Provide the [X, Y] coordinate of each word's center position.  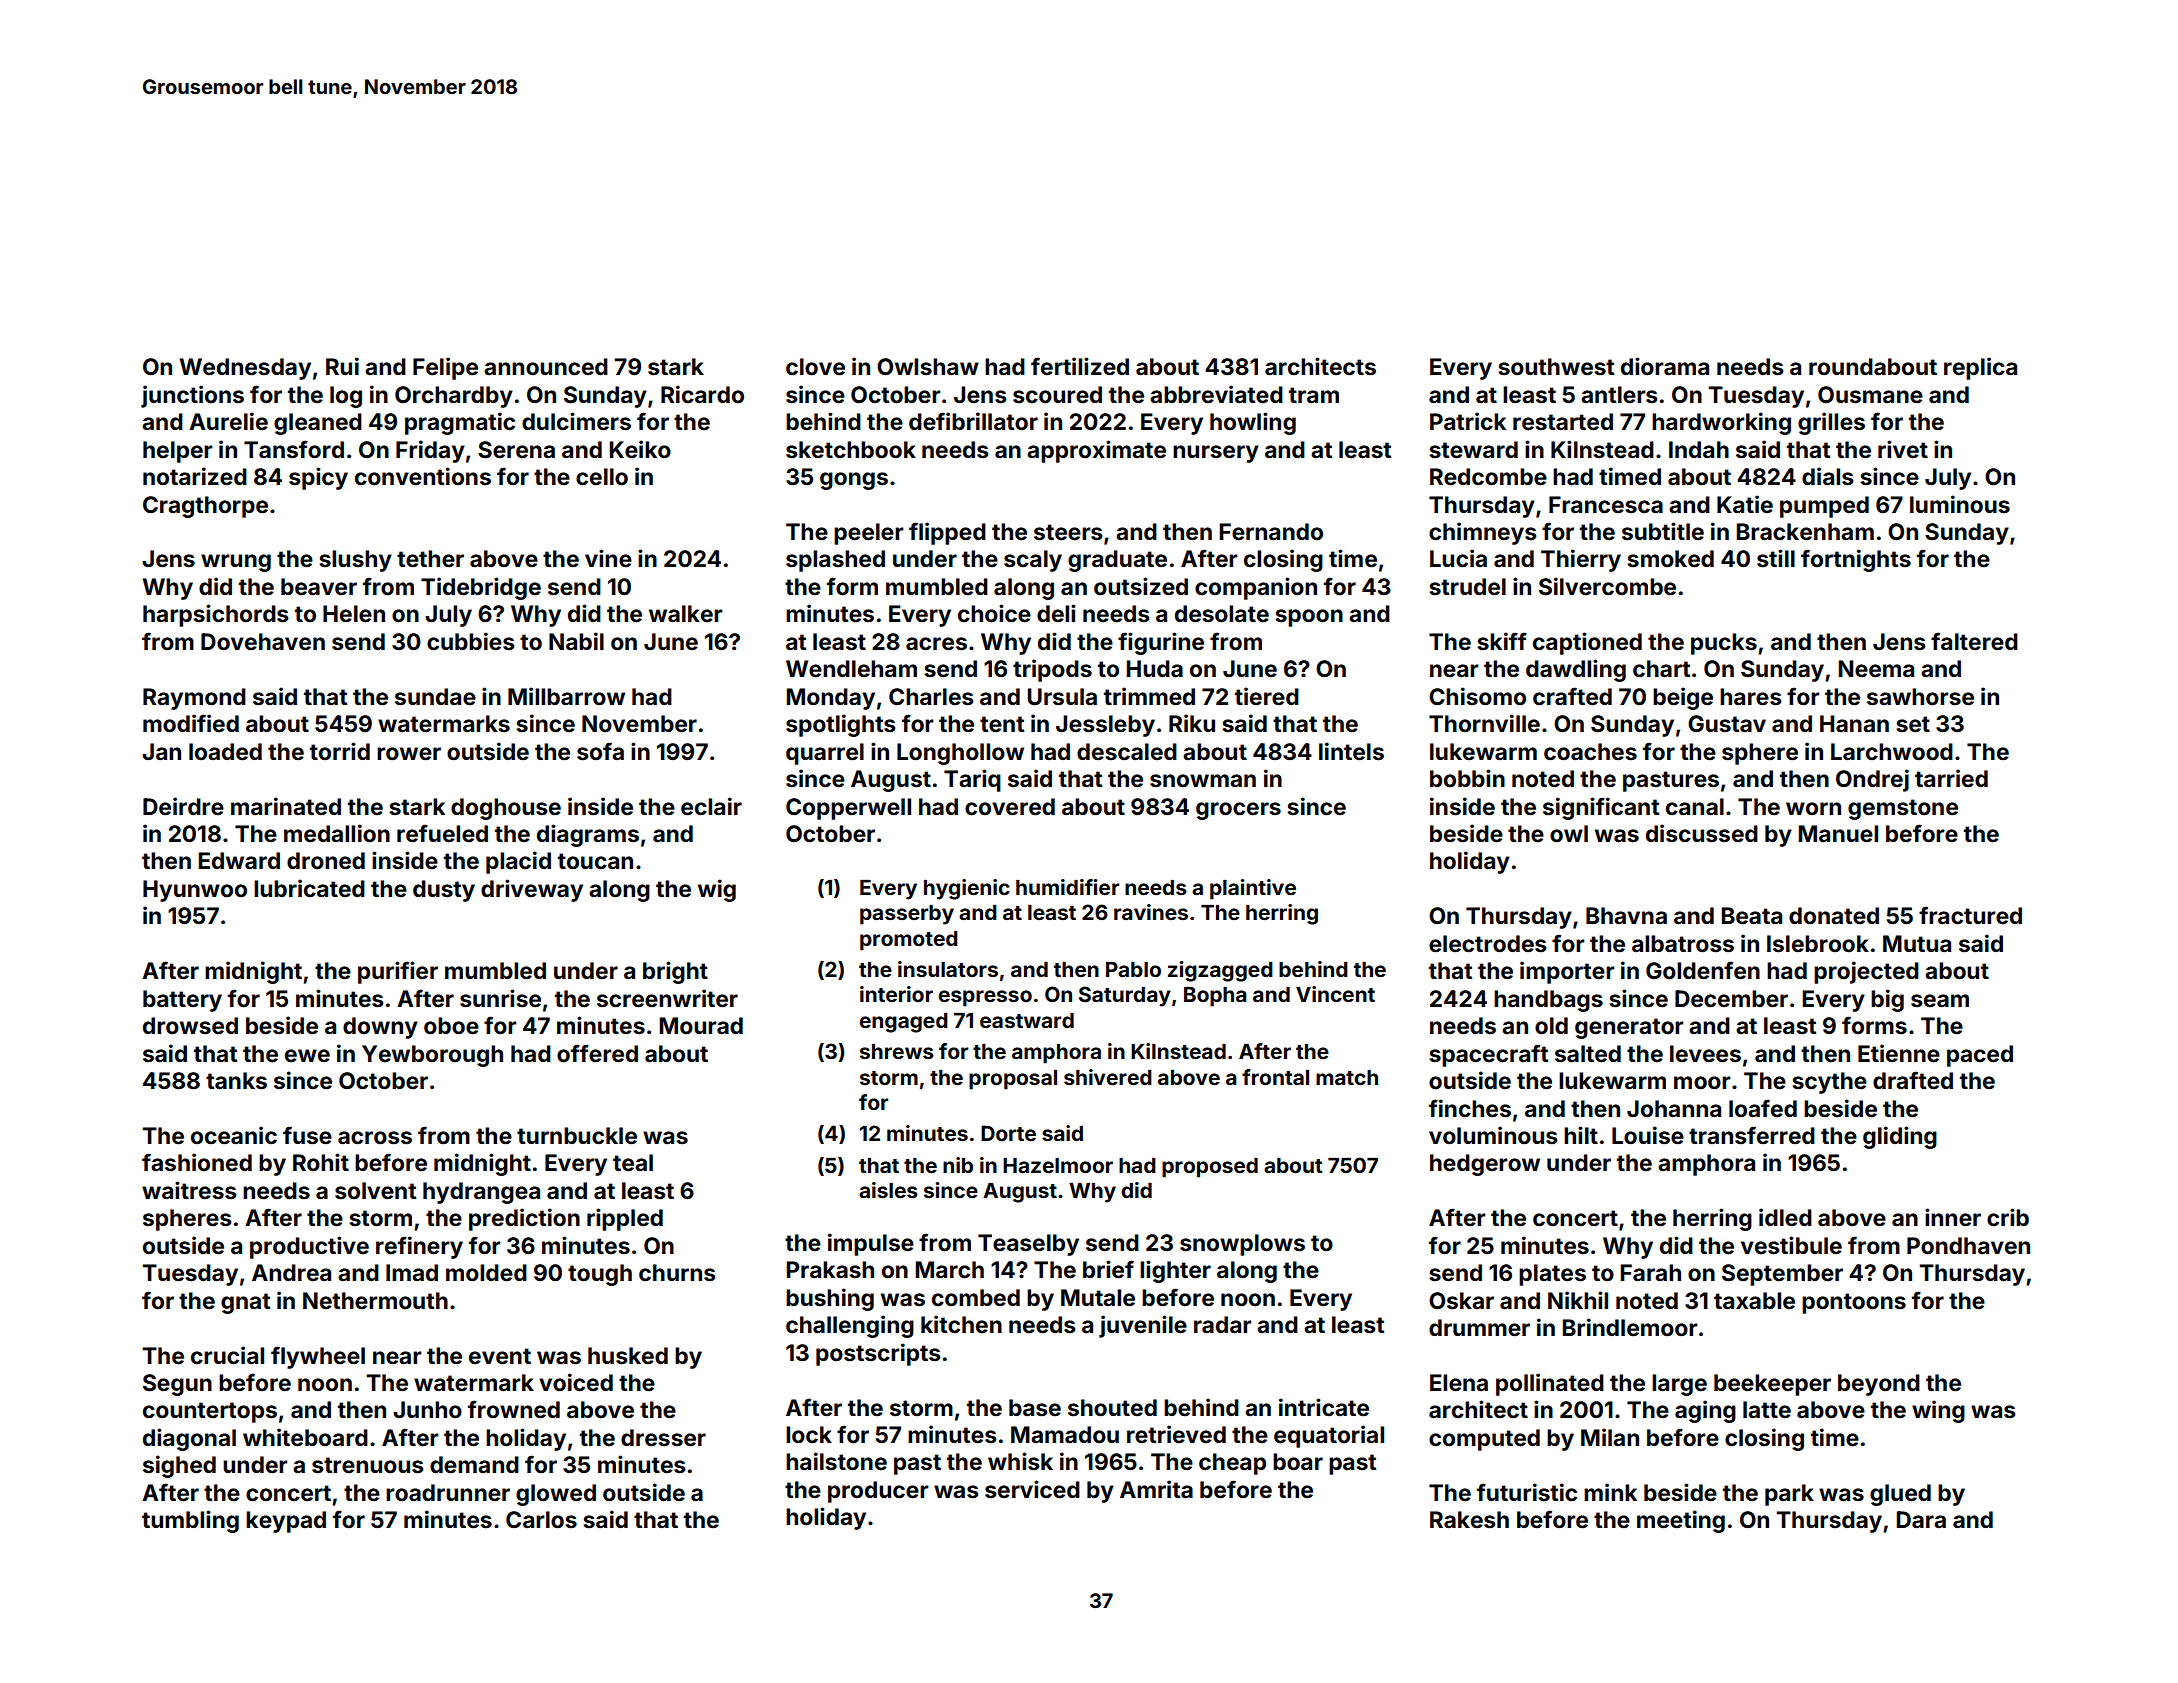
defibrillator [973, 421]
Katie [1745, 504]
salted [1588, 1054]
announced [546, 367]
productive [309, 1247]
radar [1223, 1325]
